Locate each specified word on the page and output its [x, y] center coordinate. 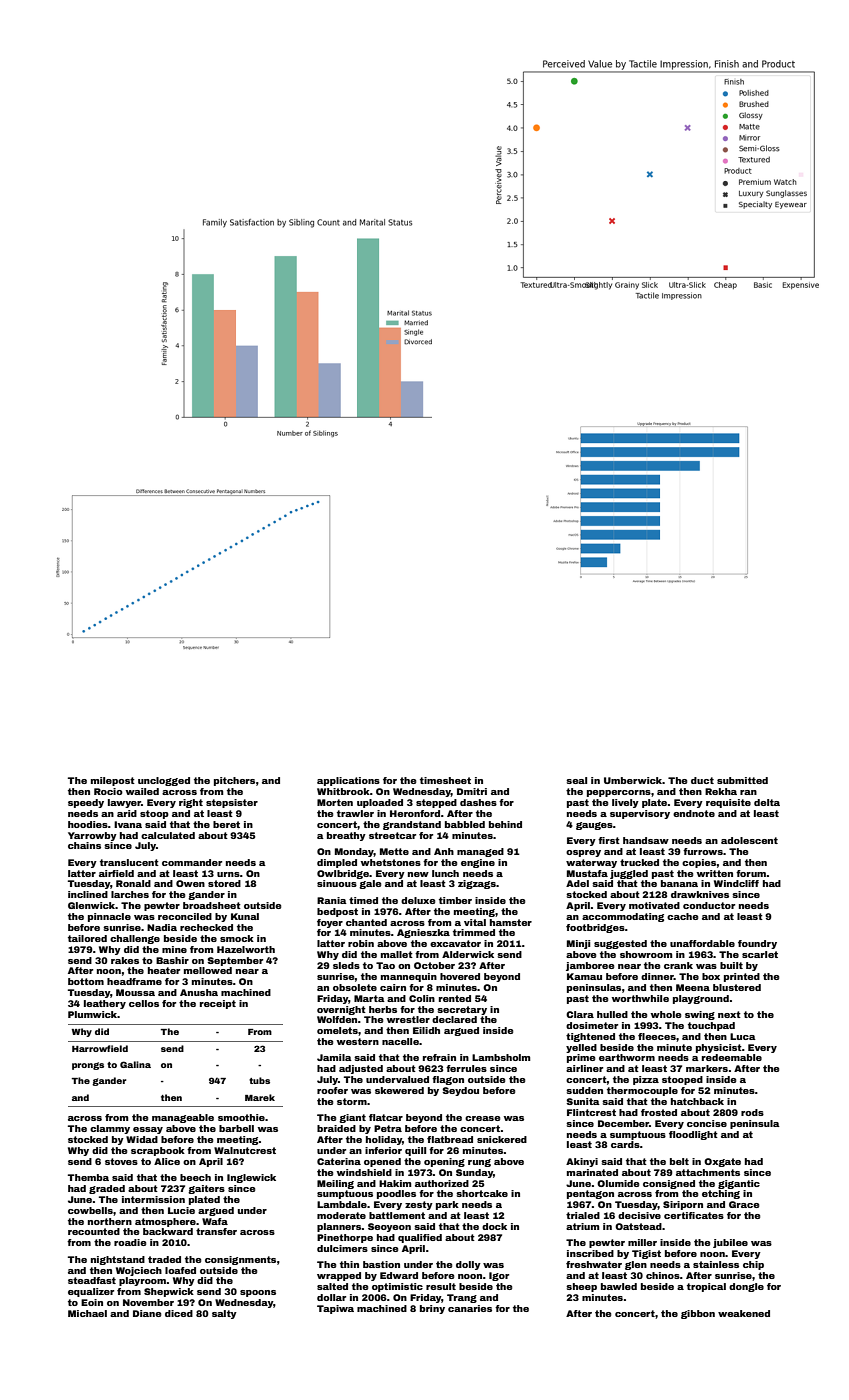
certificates [694, 1215]
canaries [470, 1308]
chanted [366, 922]
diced [179, 1313]
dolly [468, 1265]
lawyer [124, 803]
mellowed [208, 970]
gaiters [206, 1189]
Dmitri [472, 791]
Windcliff [736, 883]
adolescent [749, 840]
